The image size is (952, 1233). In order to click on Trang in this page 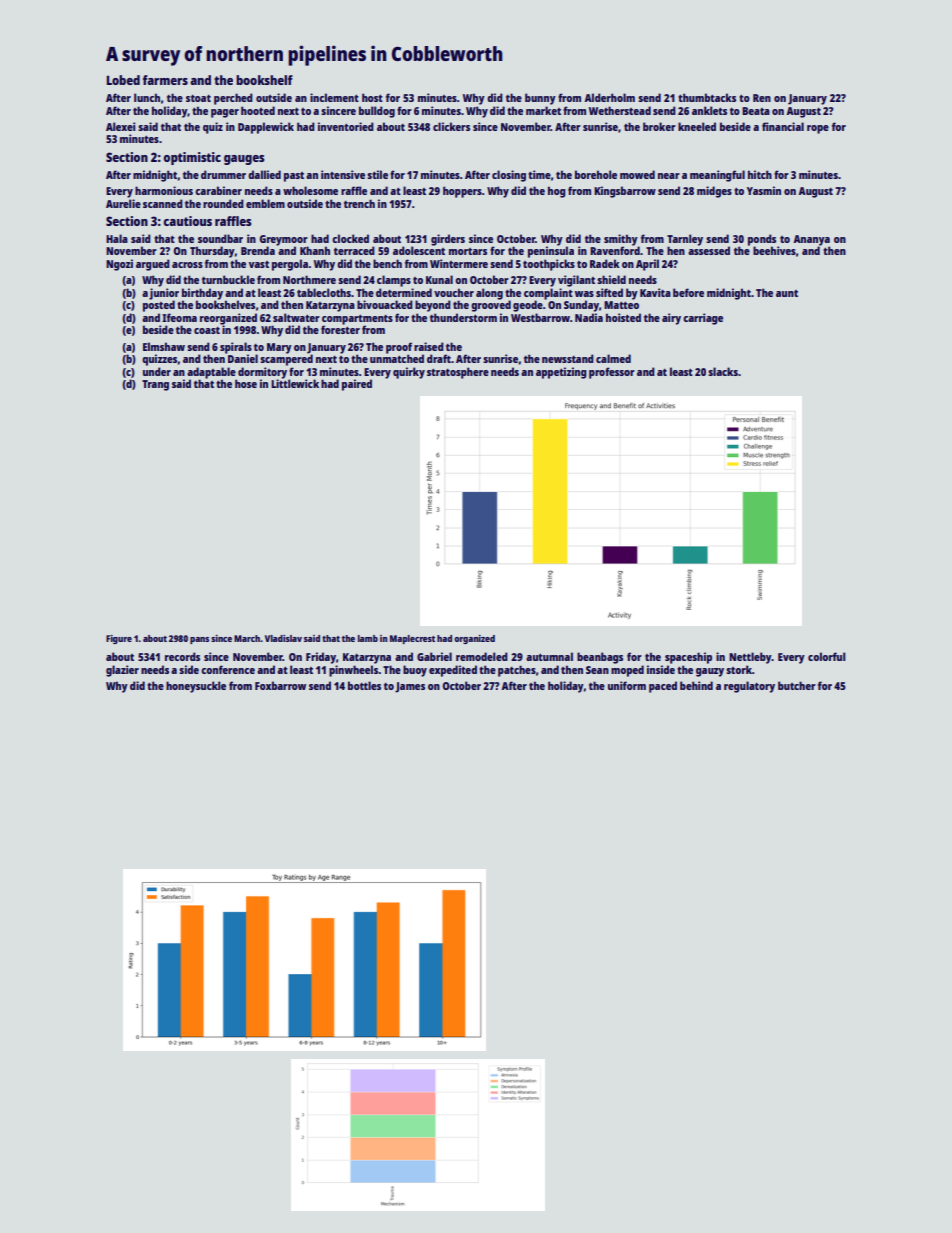, I will do `click(155, 385)`.
